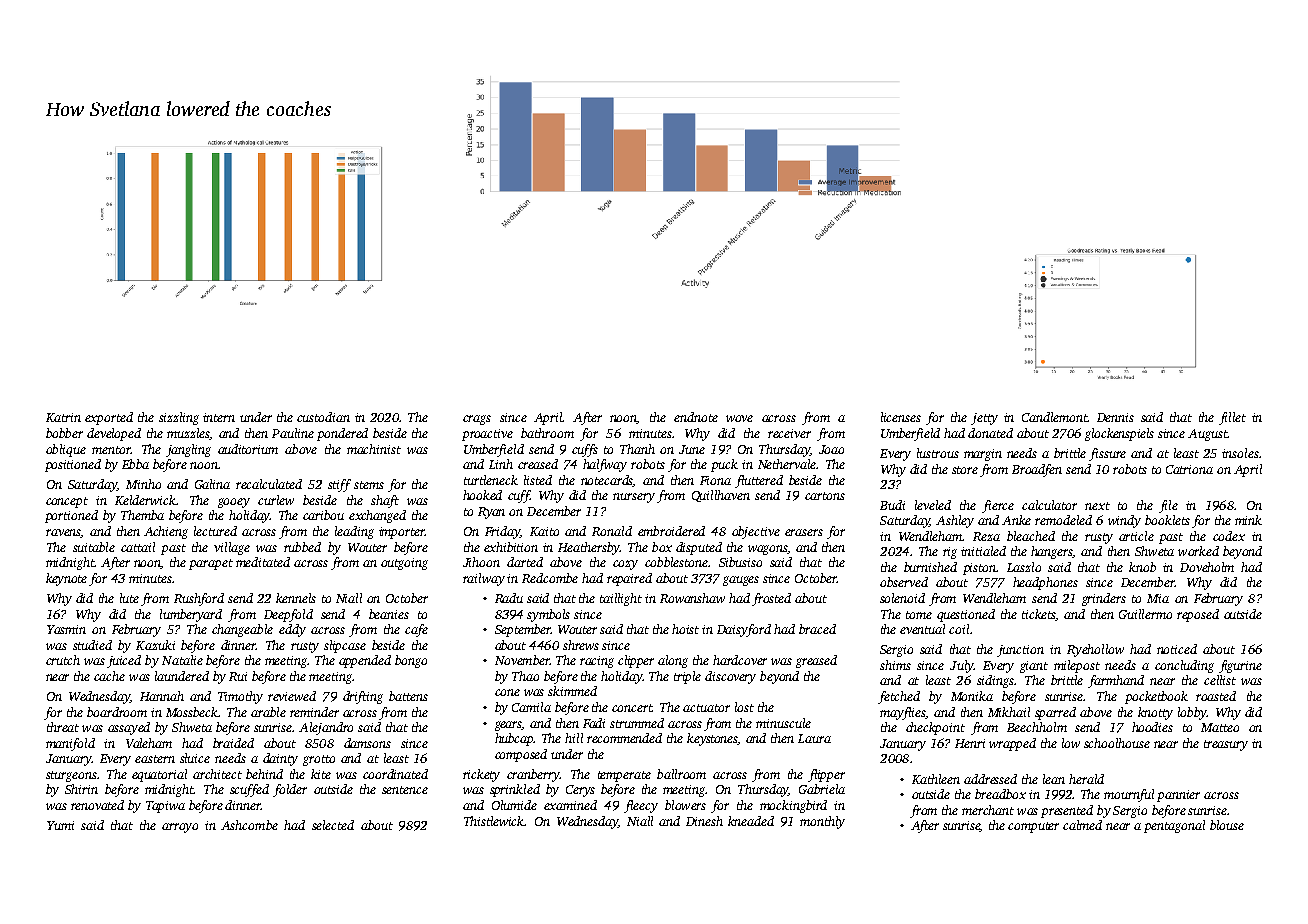 The width and height of the screenshot is (1308, 924). I want to click on fierce, so click(998, 506).
